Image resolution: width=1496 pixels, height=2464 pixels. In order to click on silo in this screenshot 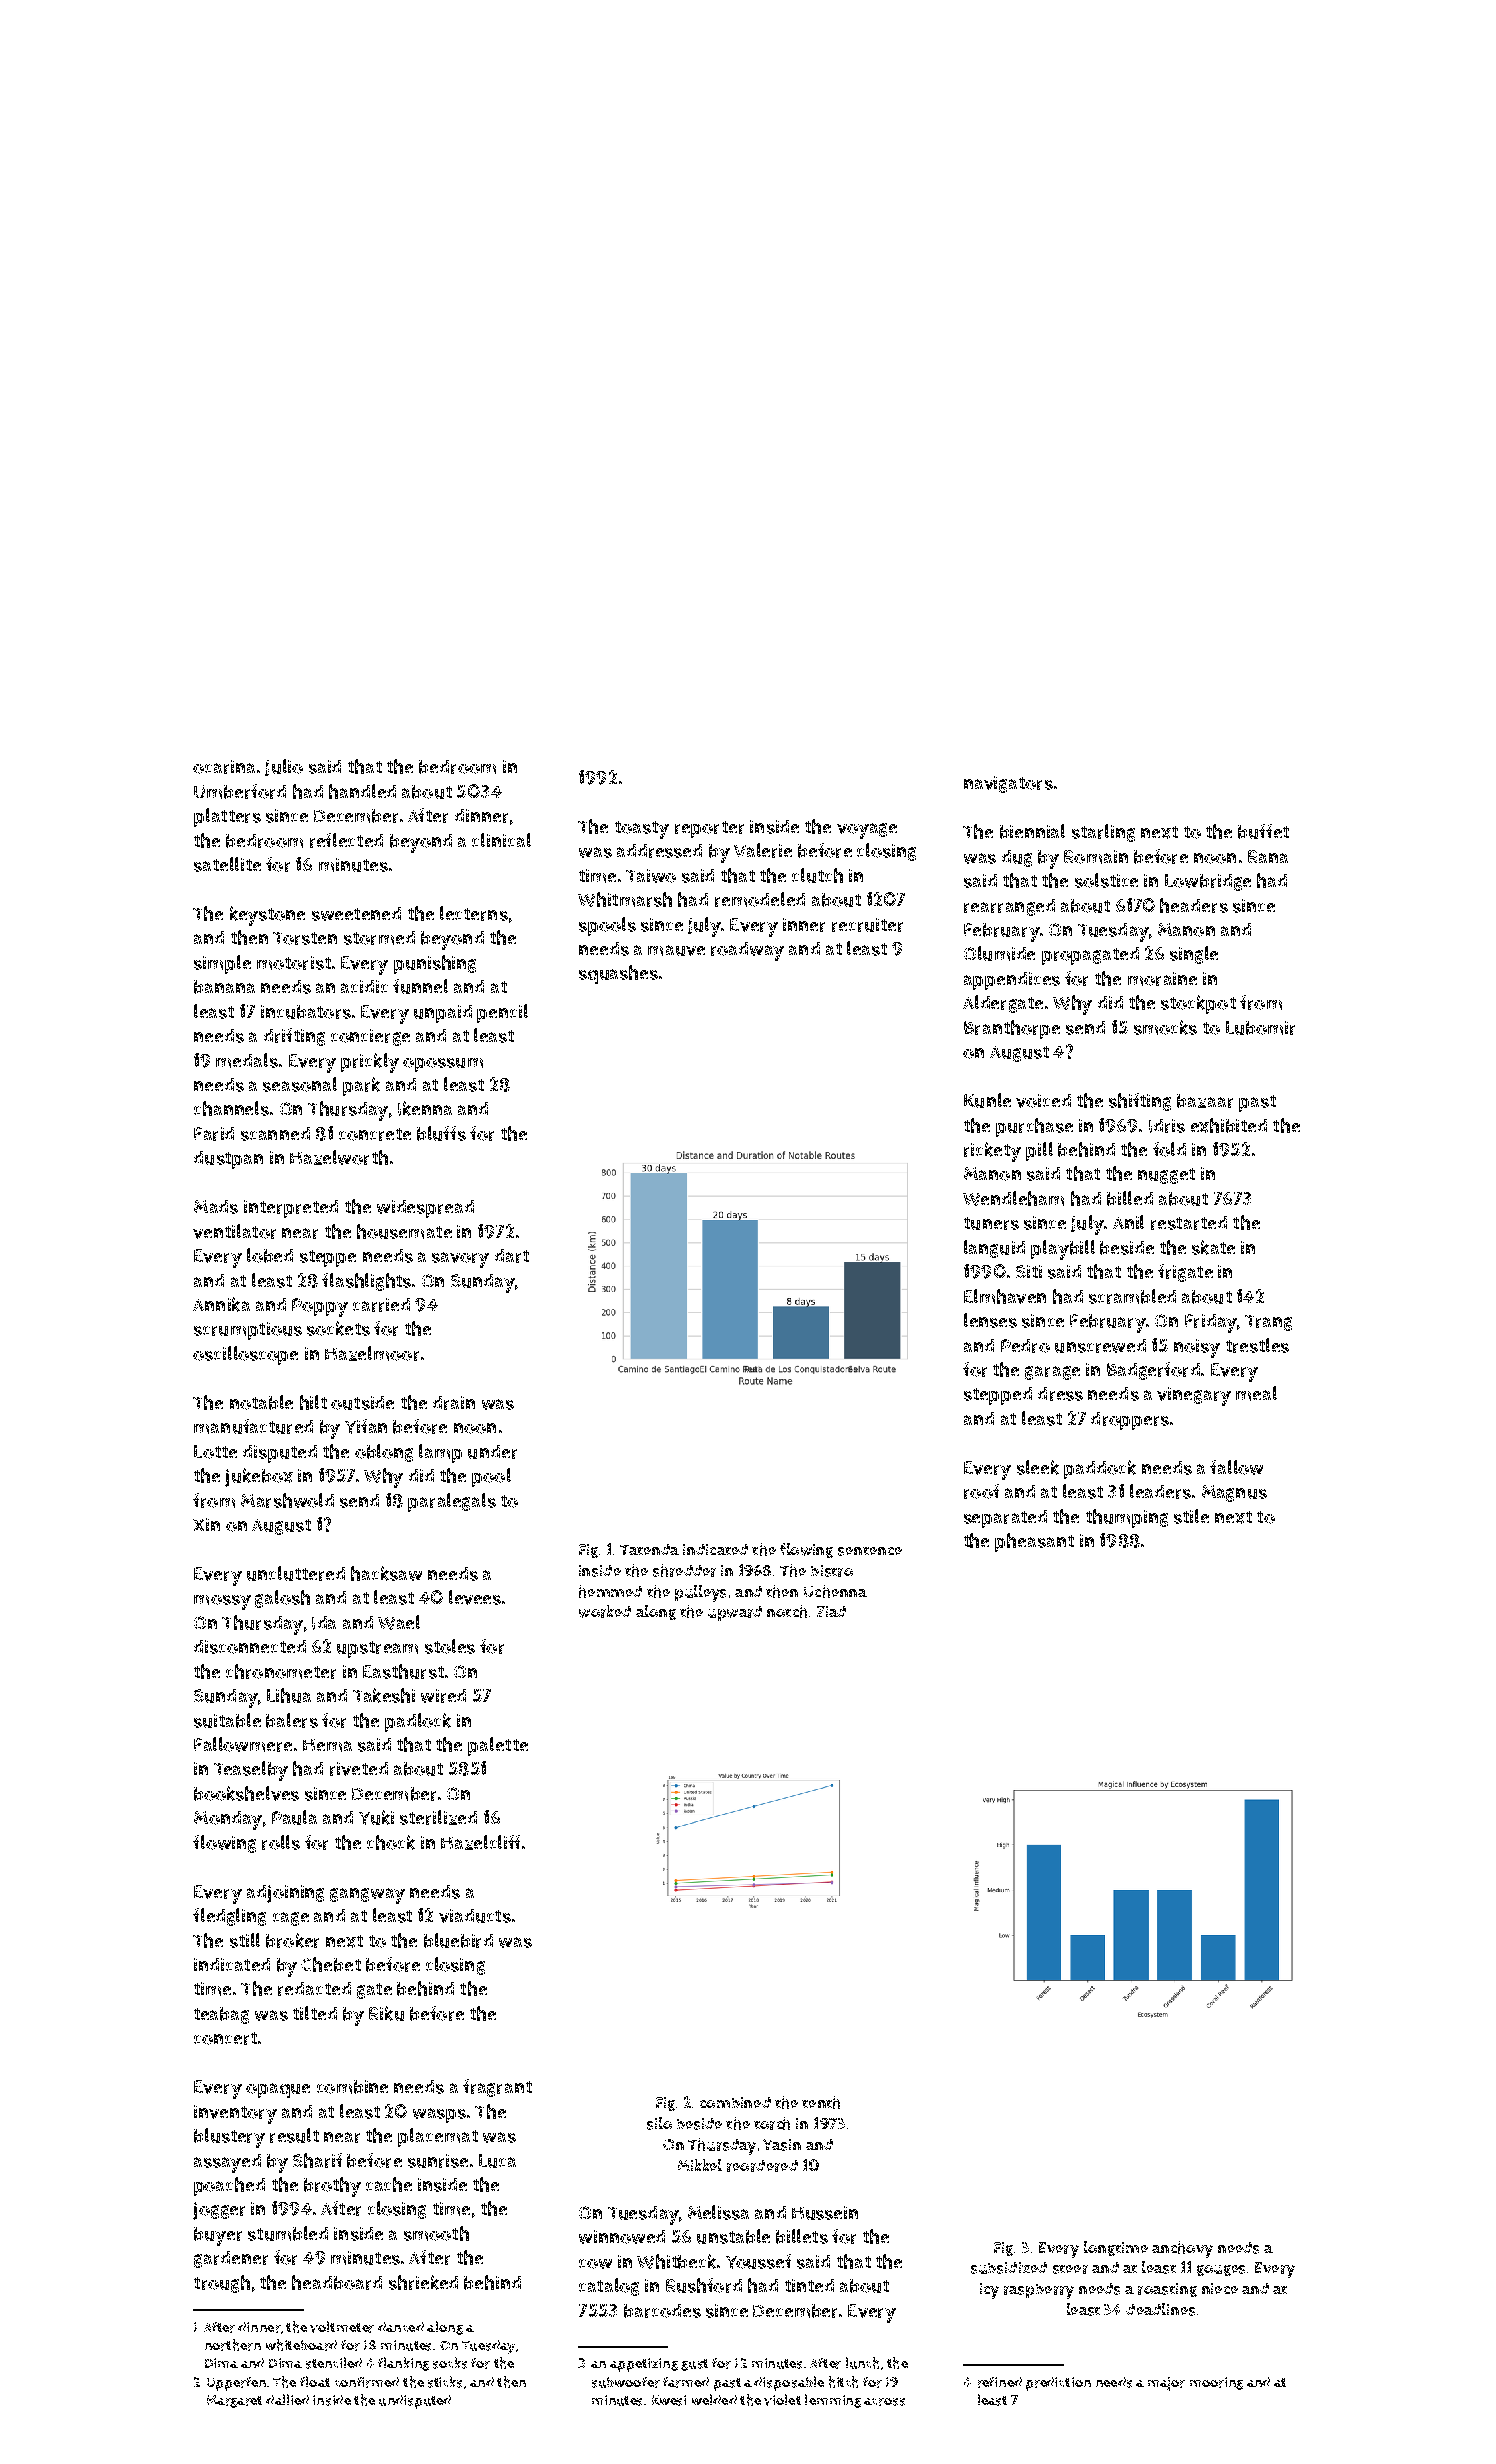, I will do `click(659, 2123)`.
